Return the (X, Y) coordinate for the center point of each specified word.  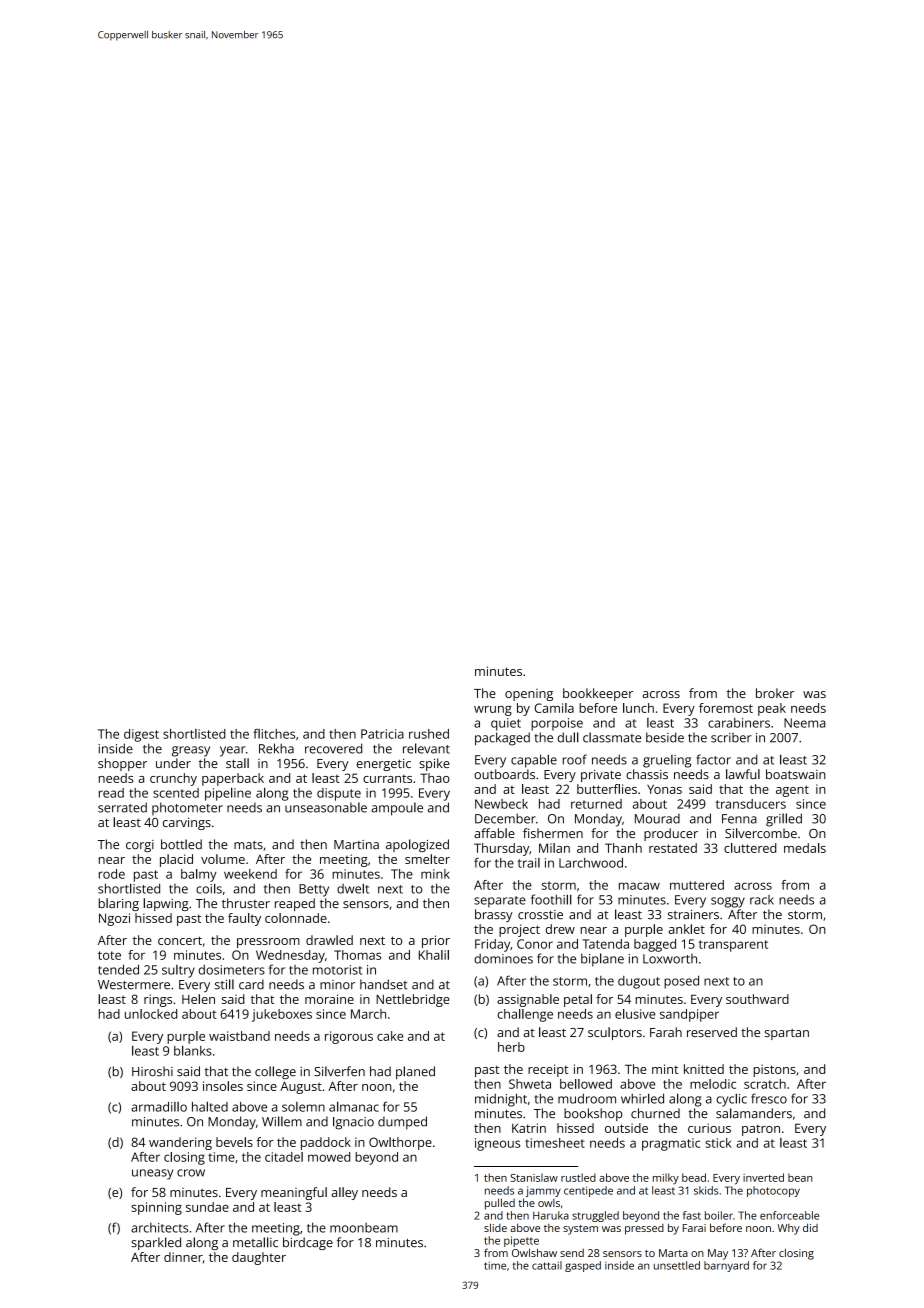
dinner (183, 1257)
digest (141, 735)
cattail (547, 1265)
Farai (694, 1228)
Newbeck (501, 804)
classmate (612, 737)
